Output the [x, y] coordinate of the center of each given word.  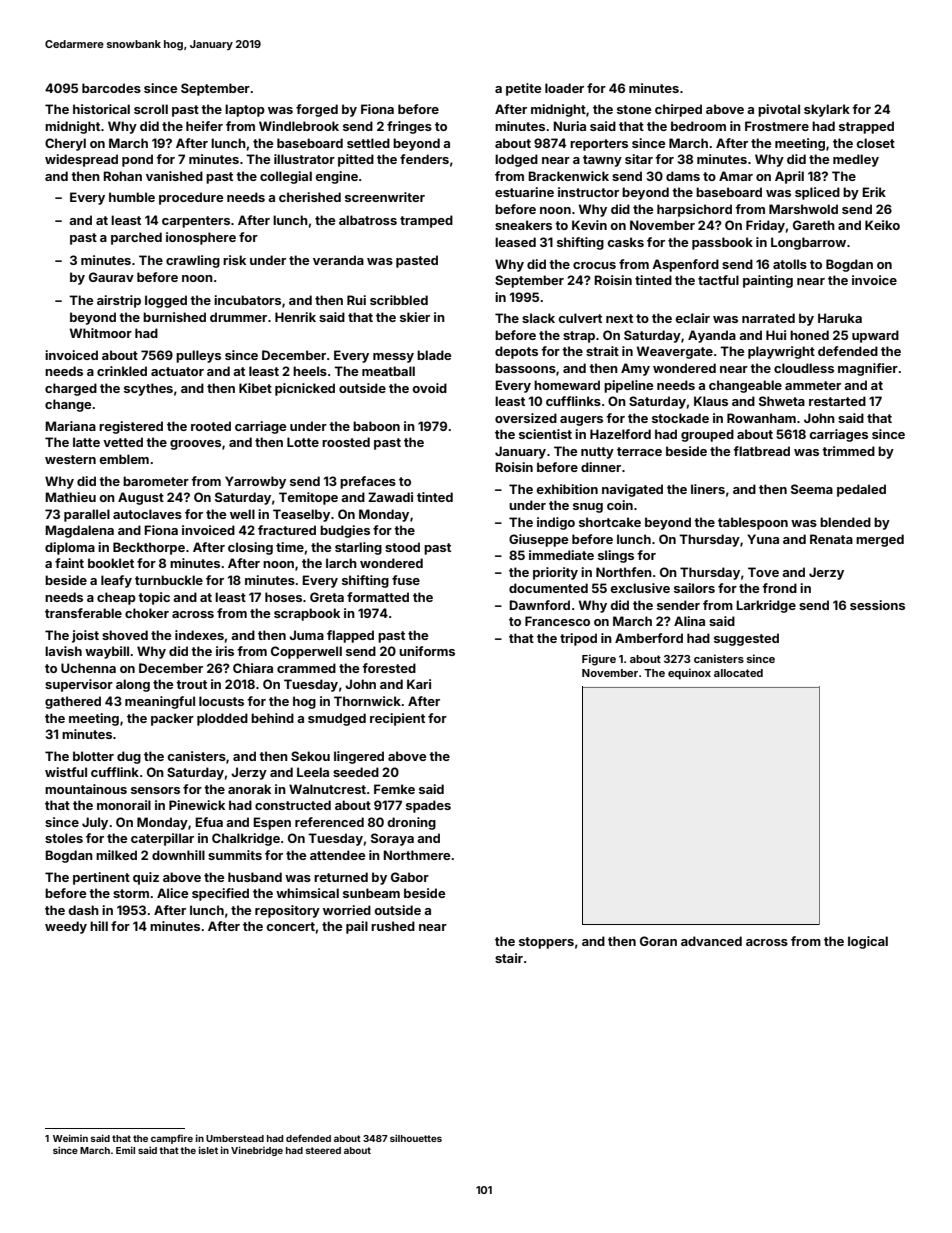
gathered [73, 702]
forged [317, 110]
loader [564, 88]
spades [428, 806]
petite [523, 89]
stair [509, 958]
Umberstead [235, 1138]
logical [868, 942]
